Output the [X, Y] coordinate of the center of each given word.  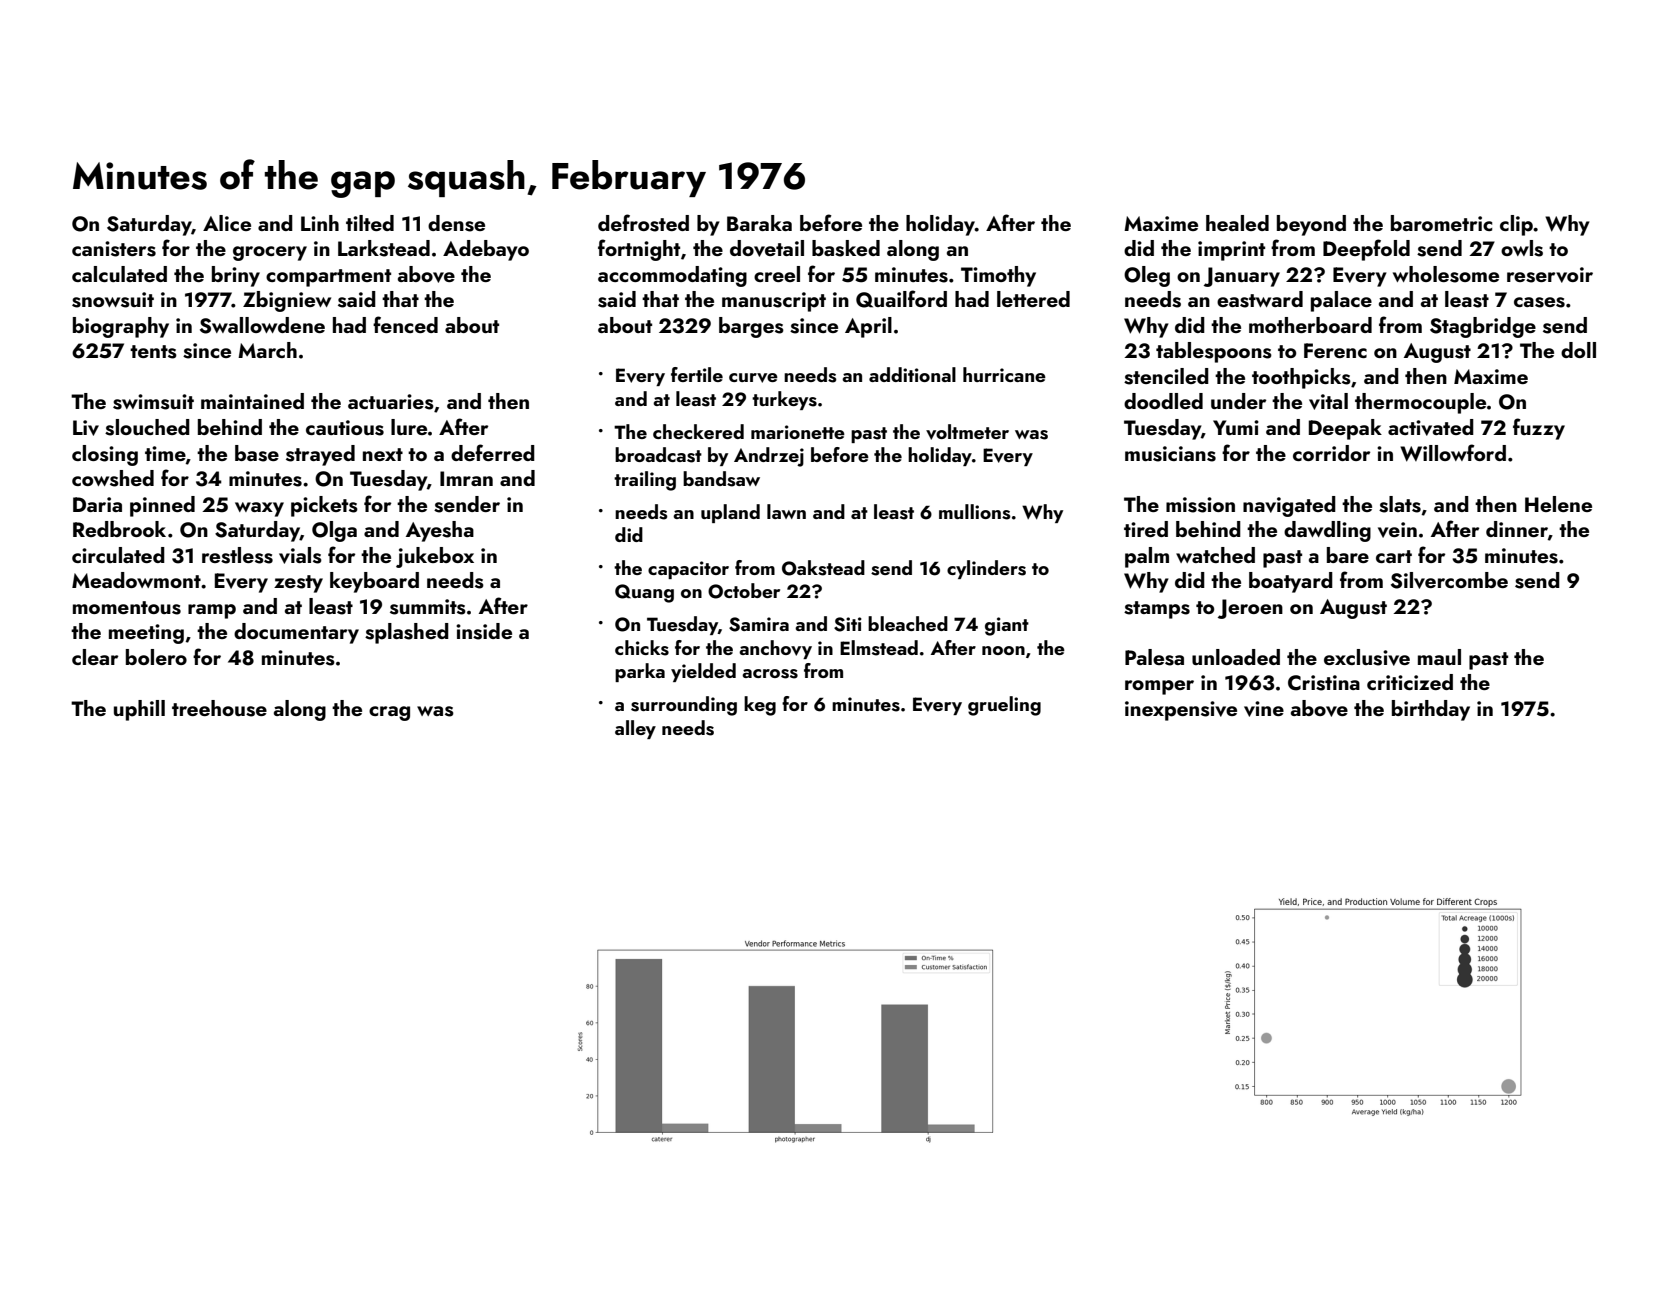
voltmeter [967, 432]
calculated [119, 274]
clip [1516, 225]
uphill [139, 710]
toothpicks [1301, 378]
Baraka [759, 223]
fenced [405, 324]
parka [640, 672]
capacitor [688, 570]
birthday [1431, 710]
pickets [324, 506]
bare [1348, 555]
